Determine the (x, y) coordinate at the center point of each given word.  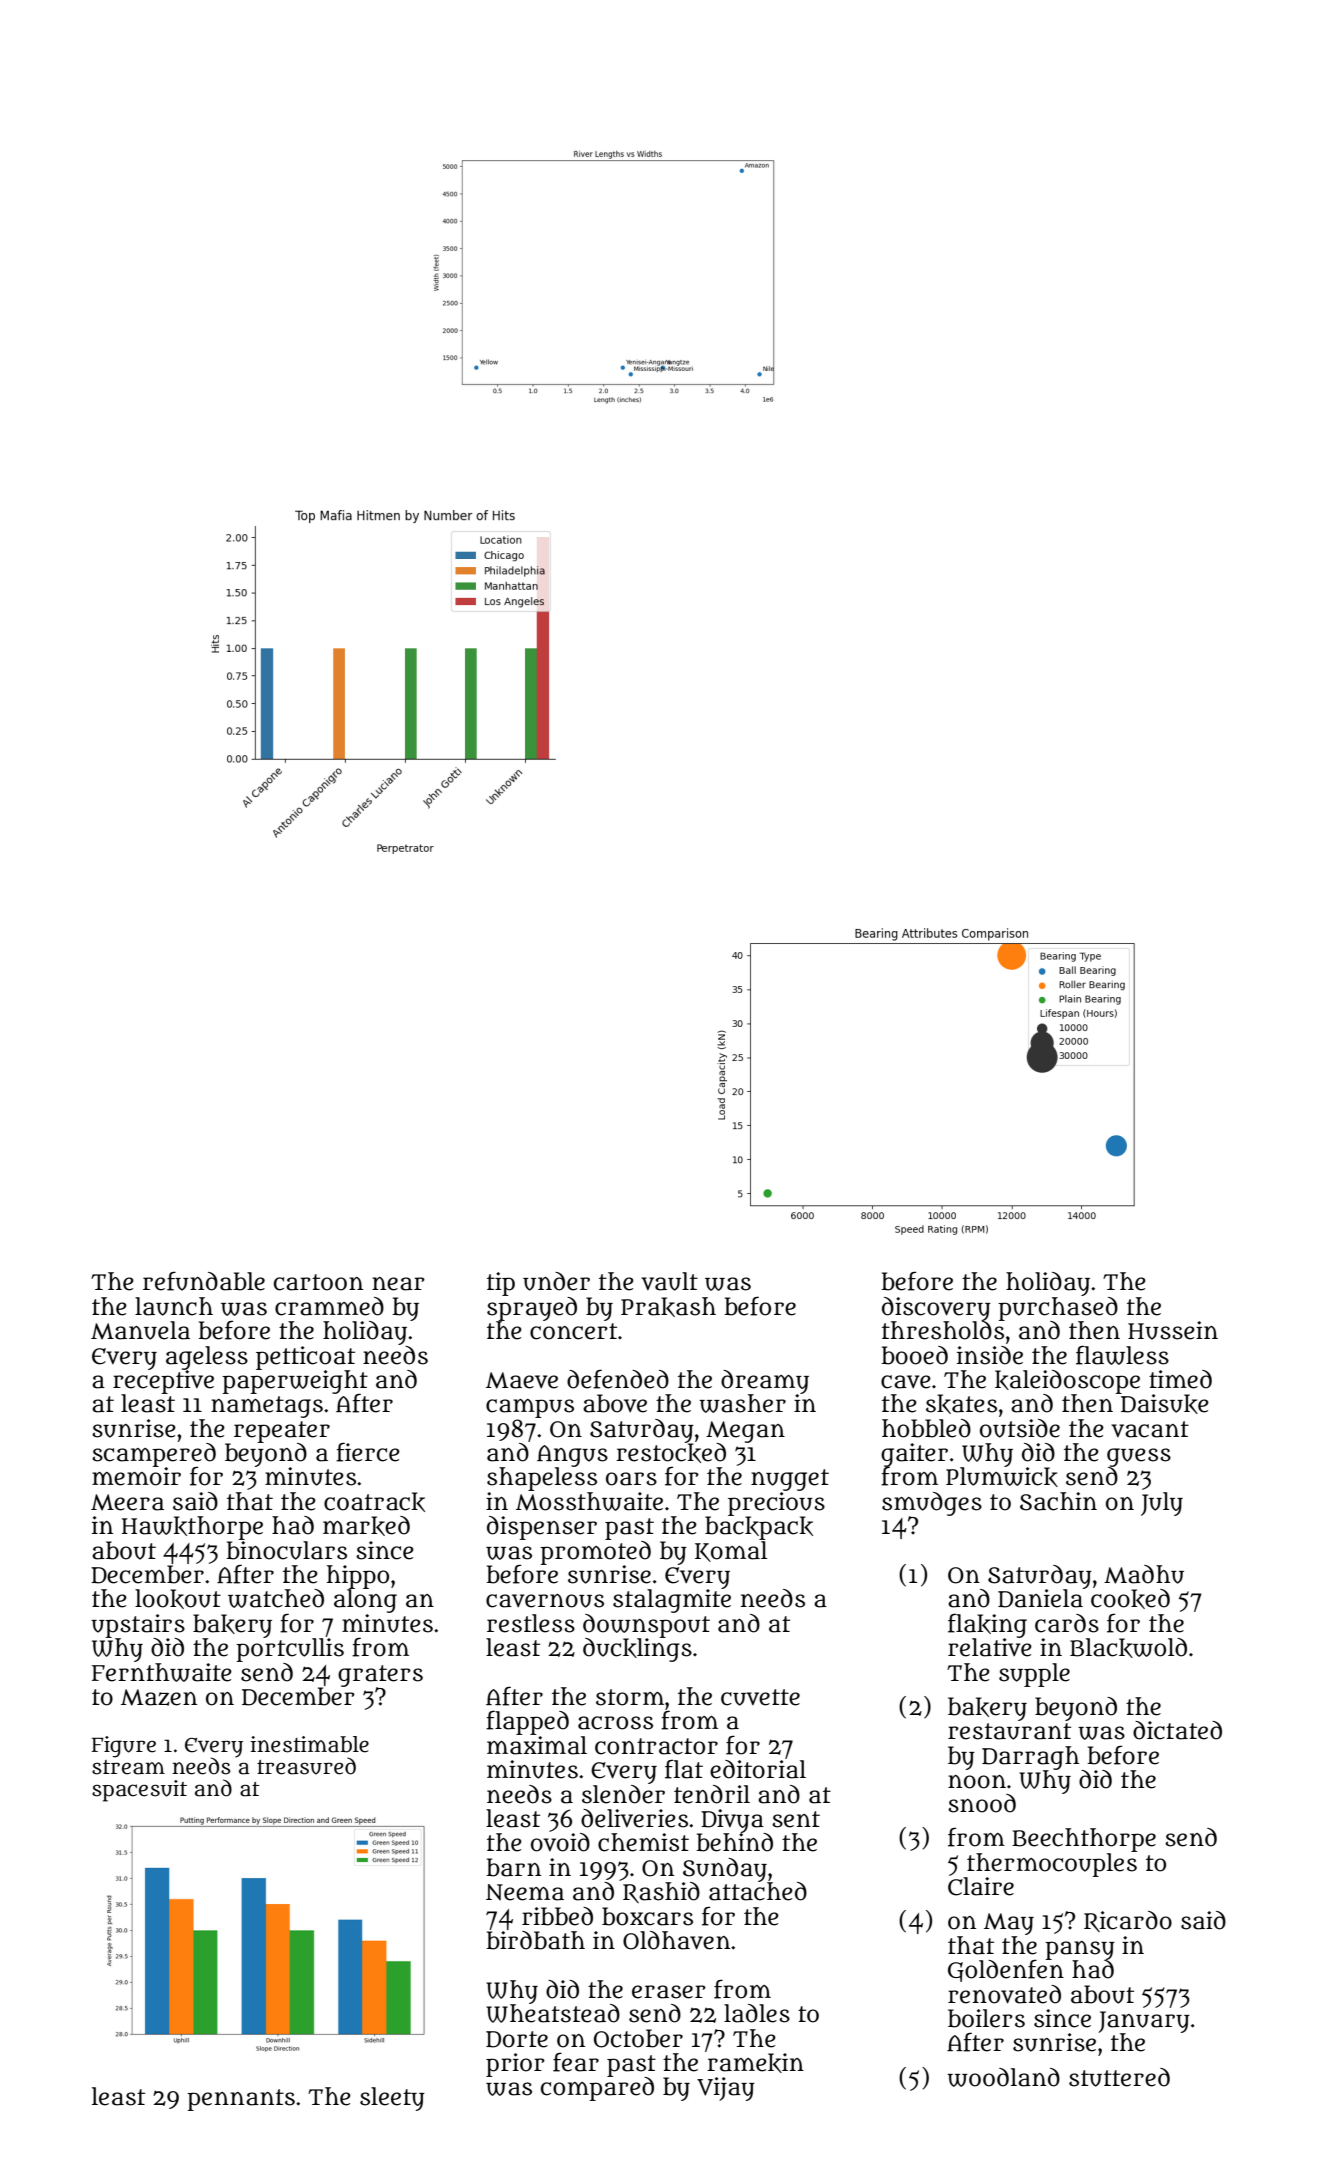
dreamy (765, 1382)
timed (1180, 1379)
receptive (163, 1382)
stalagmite (672, 1601)
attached (758, 1891)
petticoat (305, 1357)
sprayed (532, 1309)
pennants (241, 2100)
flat (684, 1769)
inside (990, 1355)
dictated (1177, 1730)
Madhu (1144, 1574)
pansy (1080, 1950)
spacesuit (139, 1791)
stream (128, 1767)
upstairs (138, 1626)
